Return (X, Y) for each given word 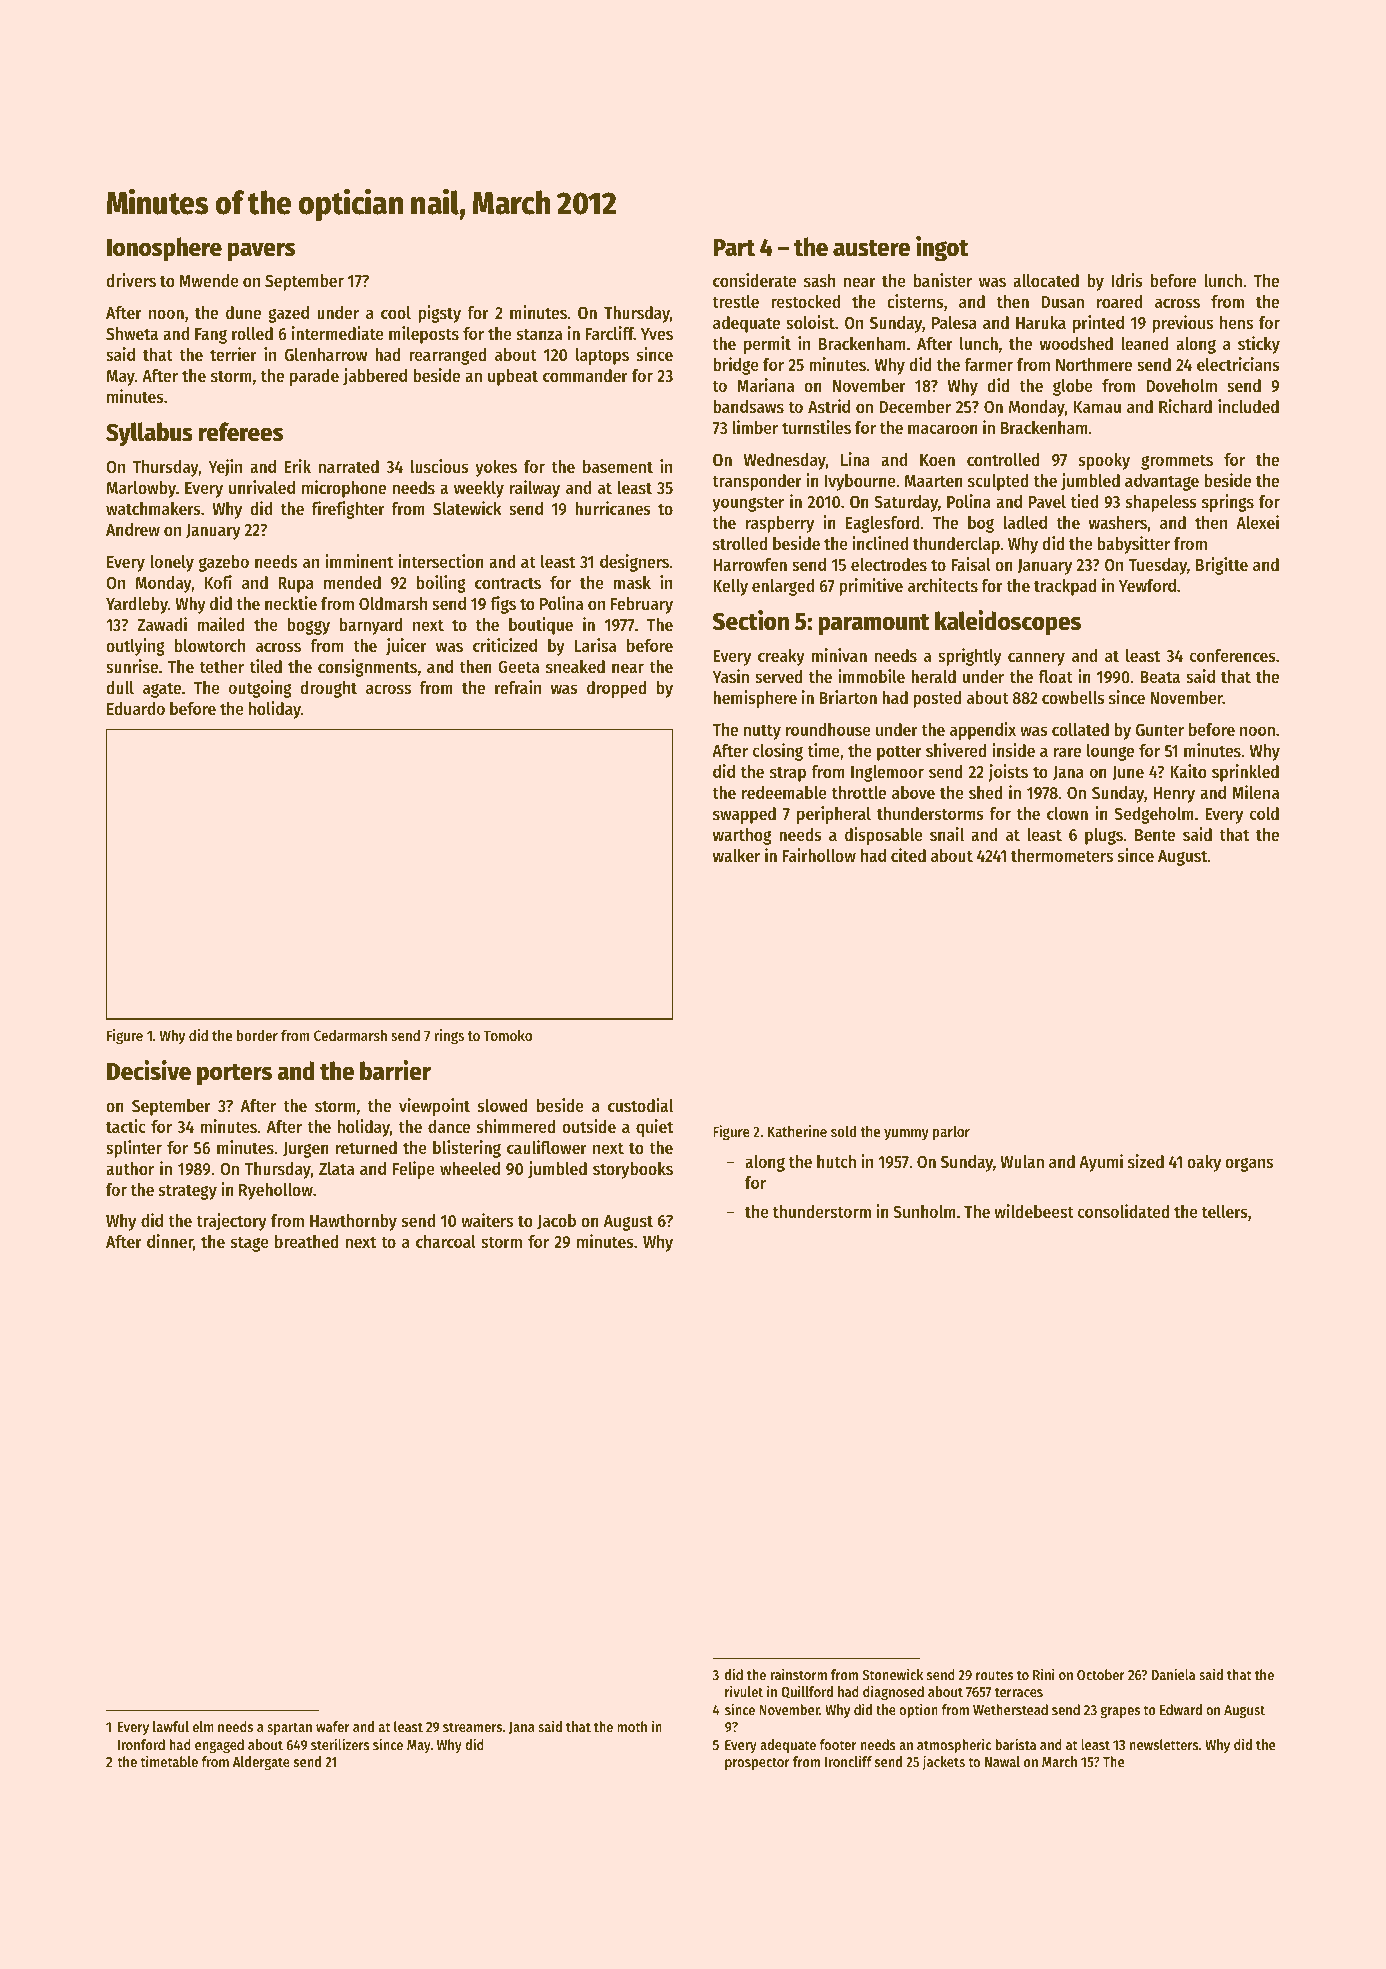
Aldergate (261, 1763)
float (1056, 676)
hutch (836, 1161)
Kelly (730, 587)
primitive (871, 587)
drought (328, 689)
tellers (1225, 1211)
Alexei (1257, 522)
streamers (472, 1727)
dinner (170, 1241)
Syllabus (149, 434)
